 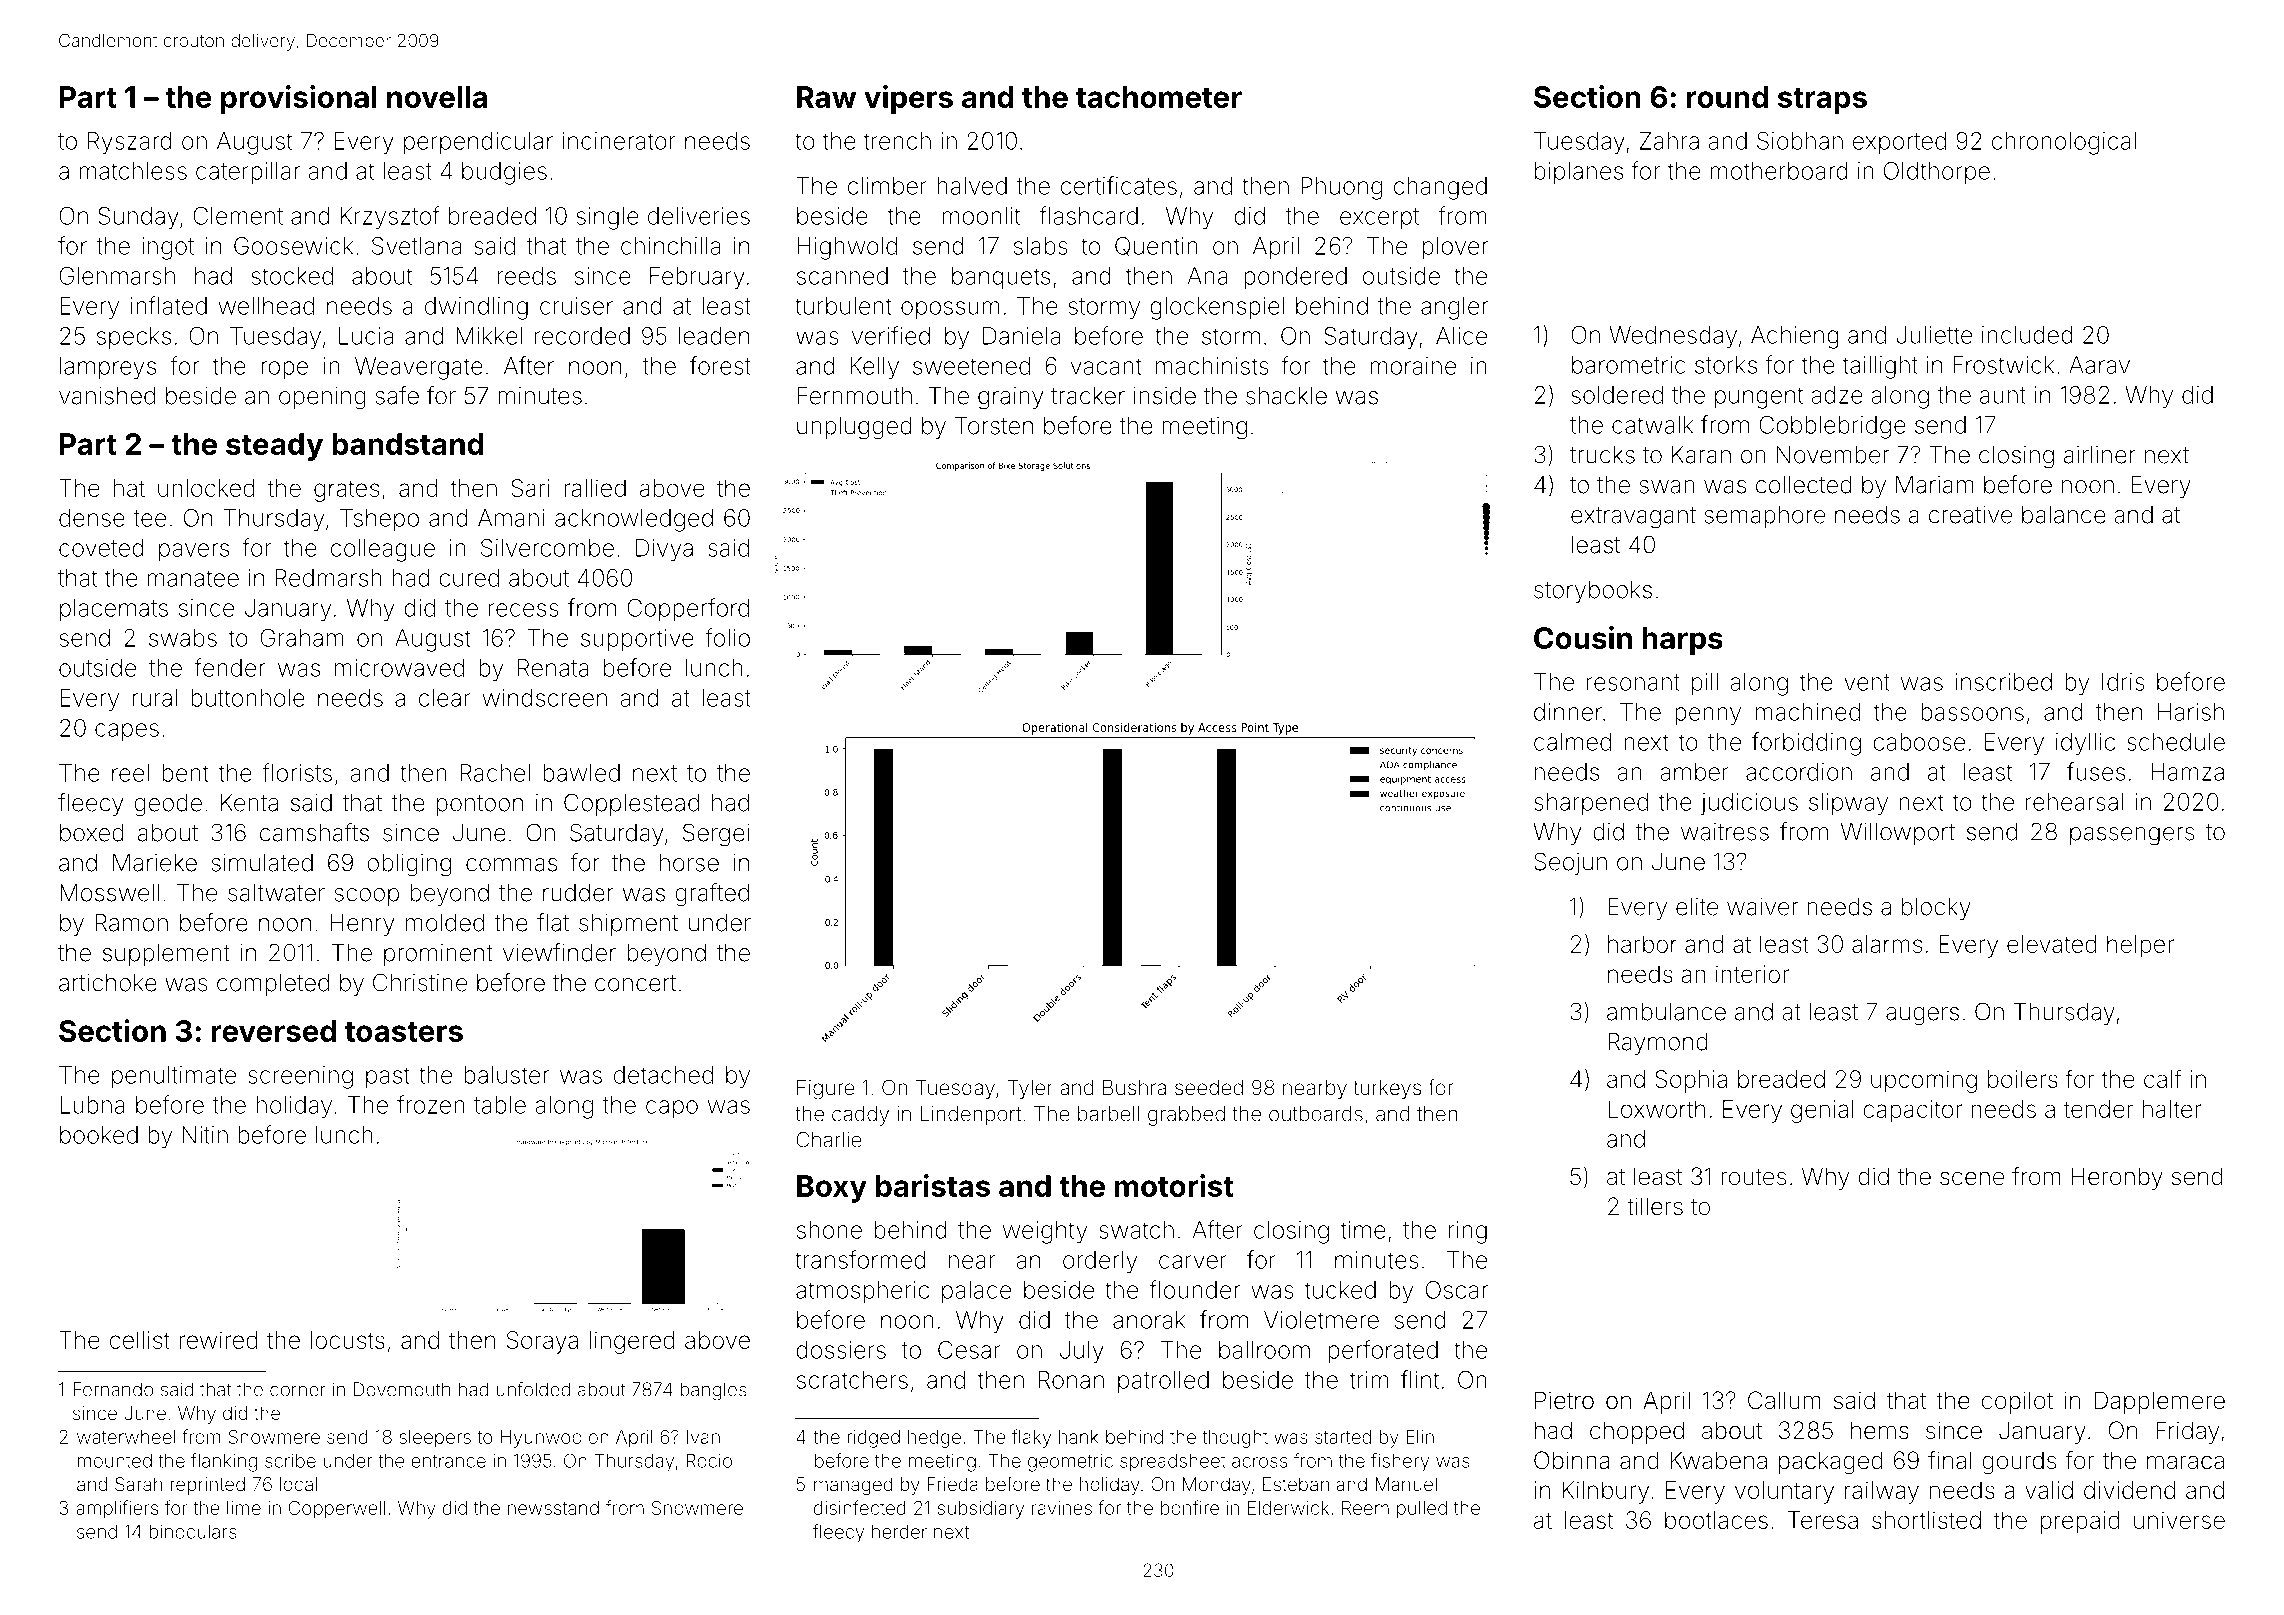 I want to click on helper, so click(x=2140, y=946).
